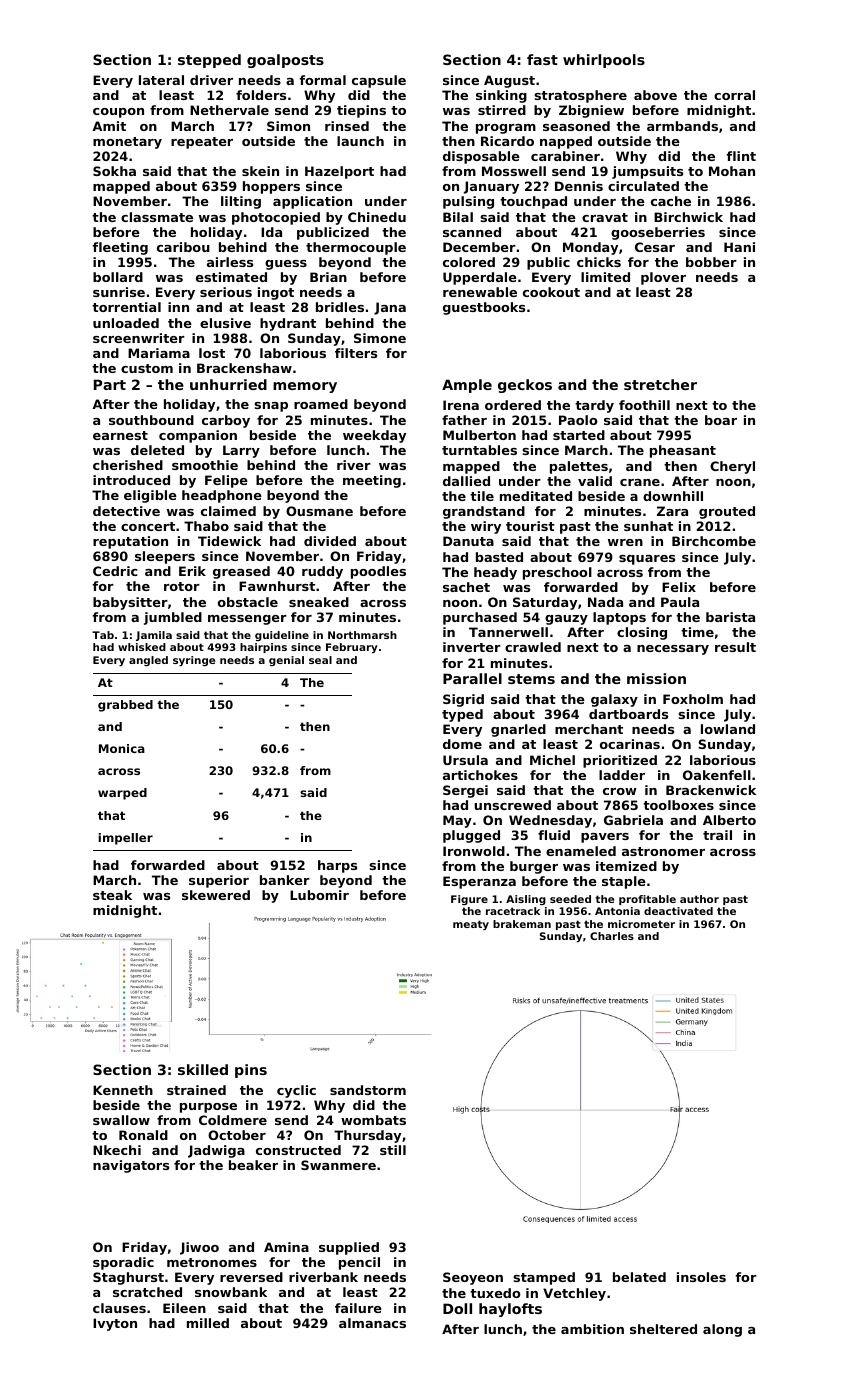 This document has width=849, height=1400. I want to click on monetary, so click(127, 143).
